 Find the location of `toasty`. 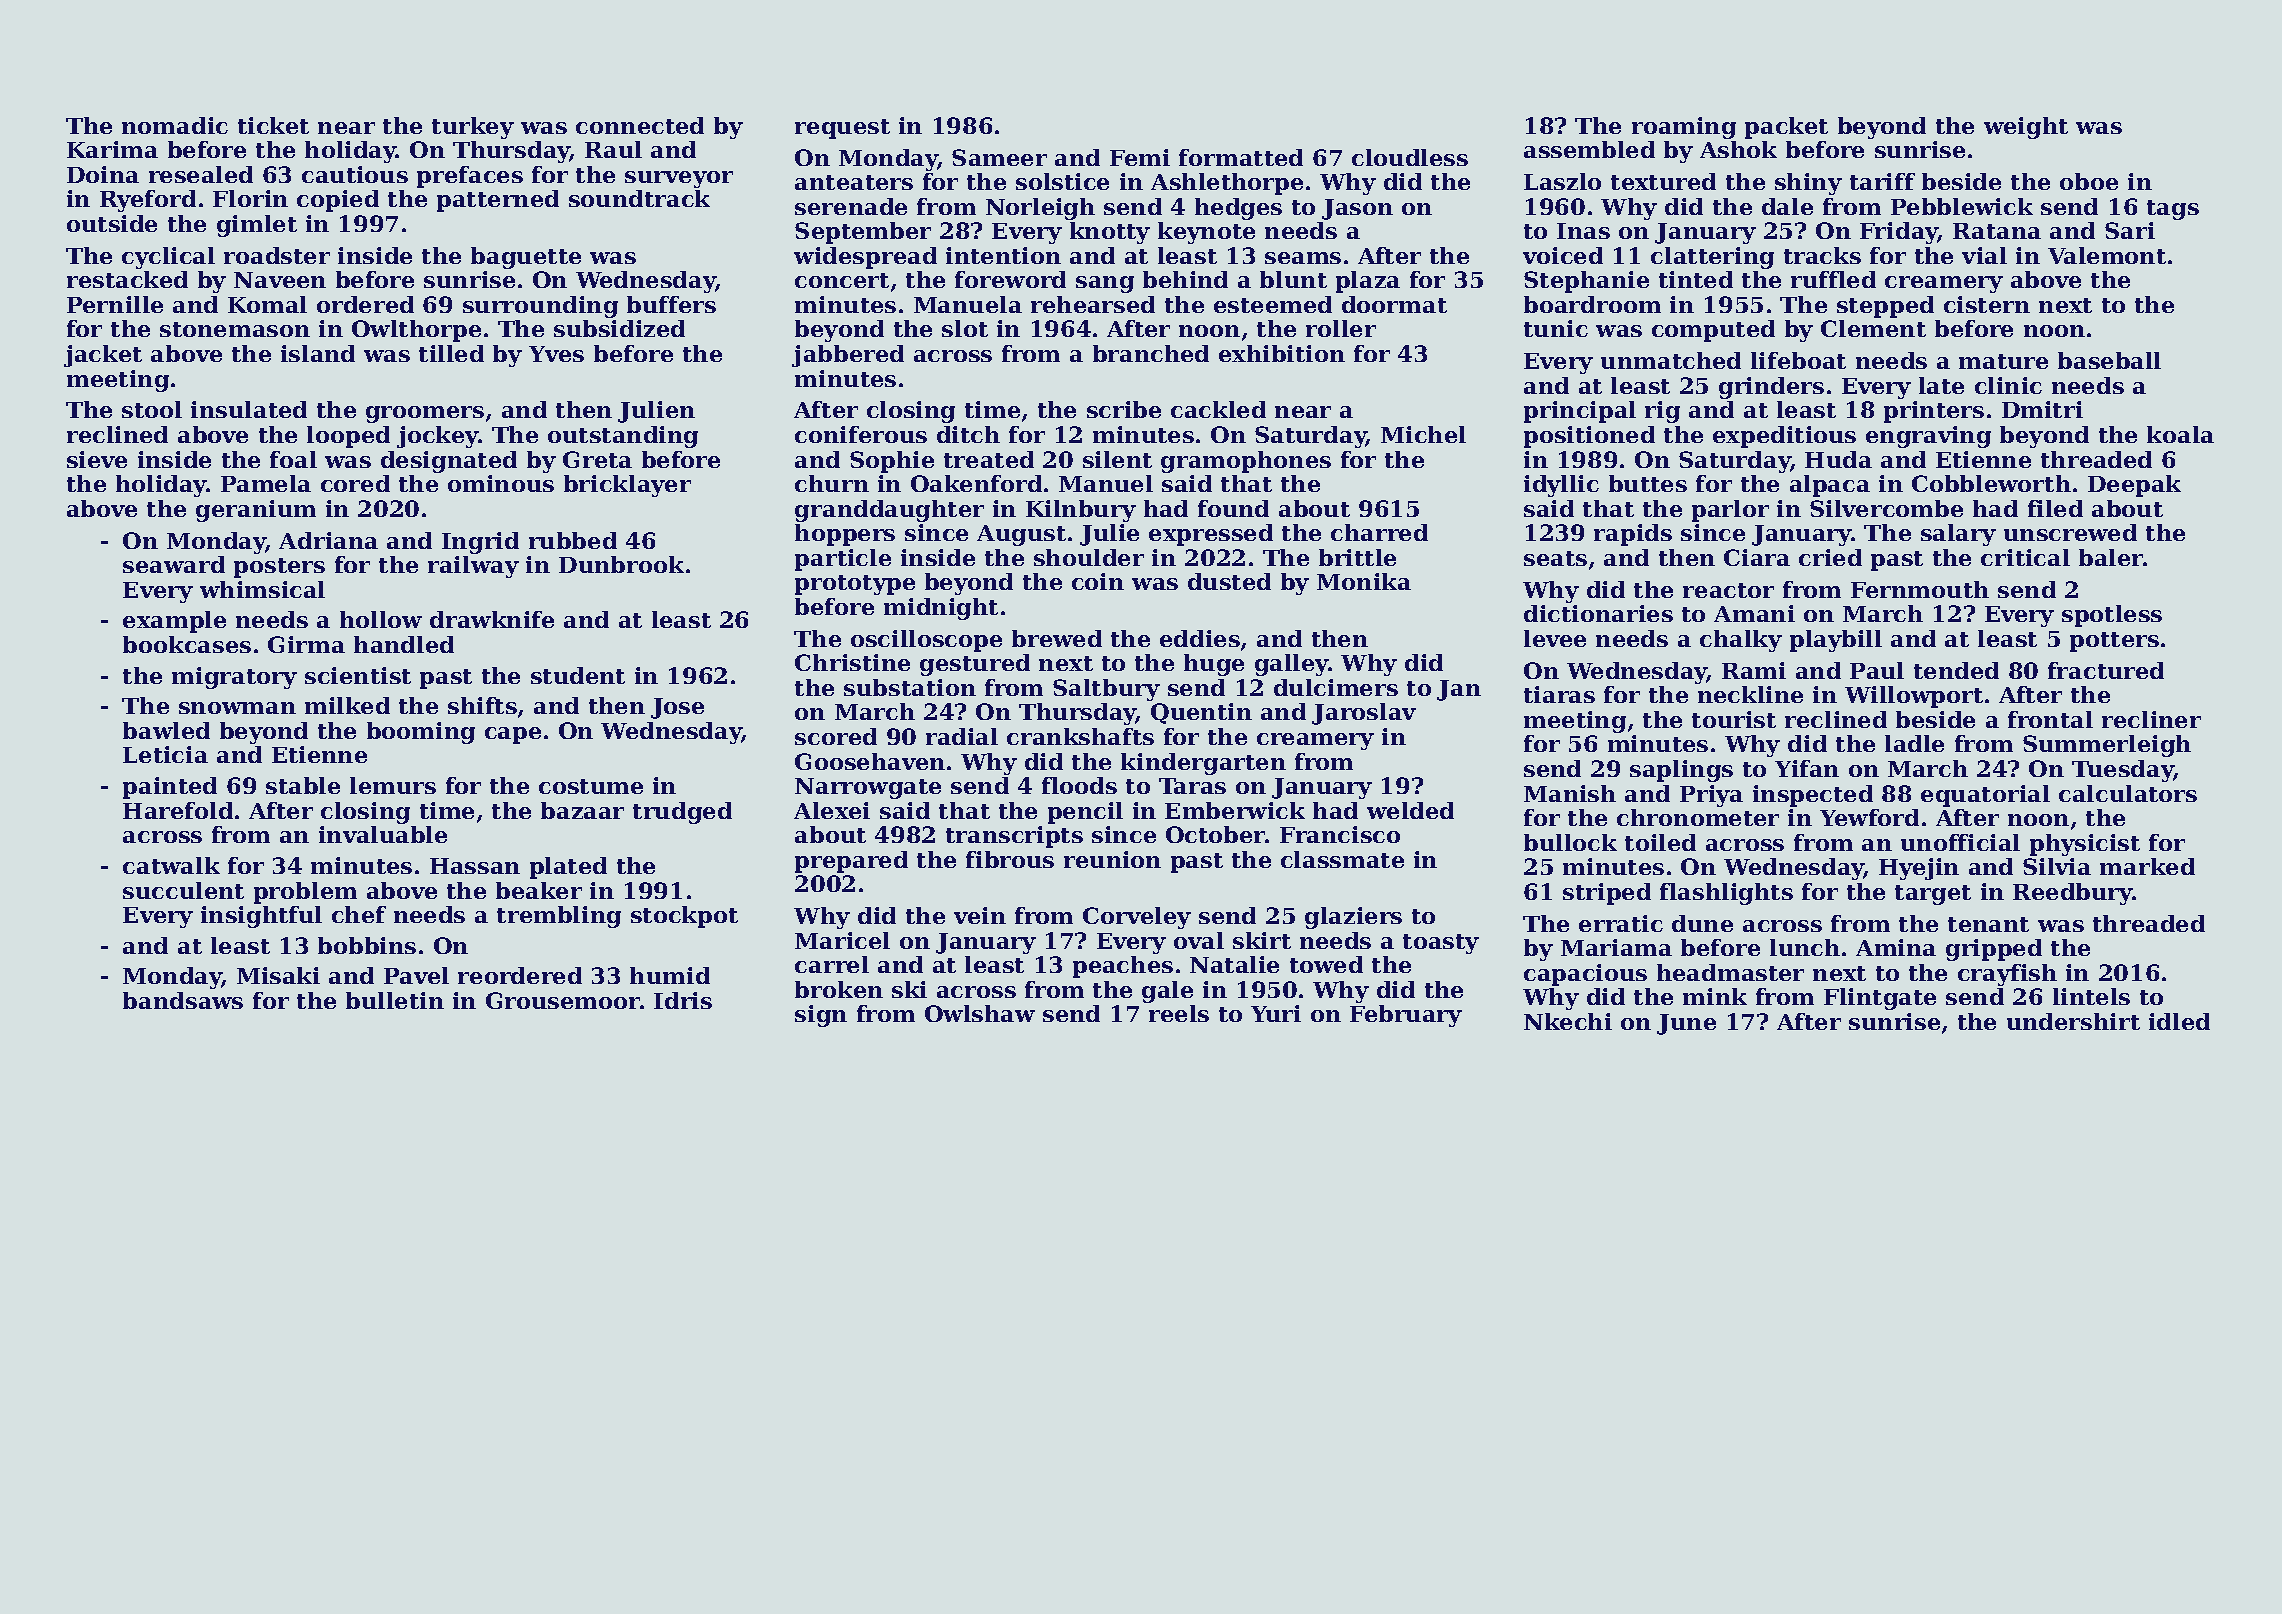

toasty is located at coordinates (1441, 944).
